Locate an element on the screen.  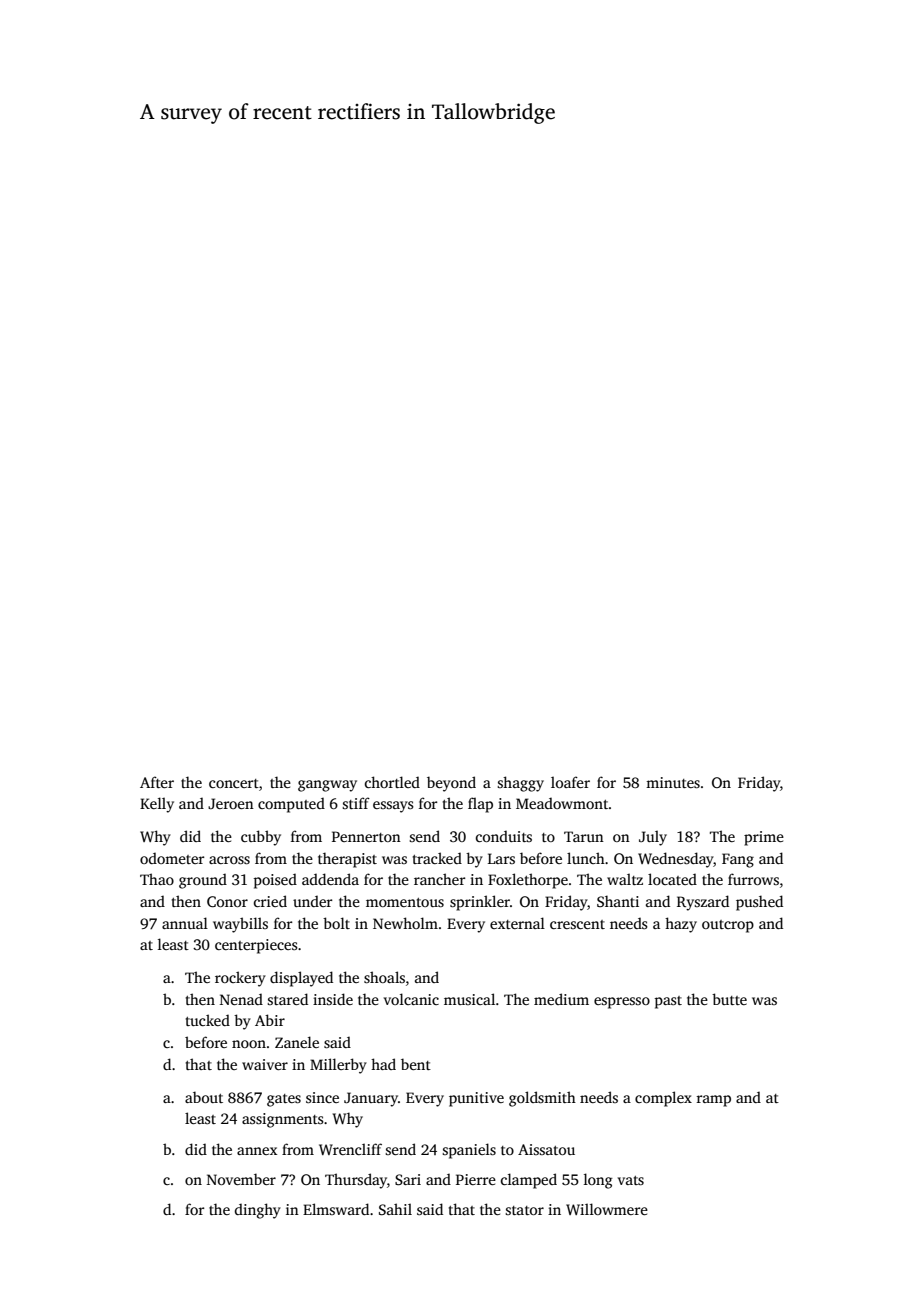
After is located at coordinates (157, 782).
